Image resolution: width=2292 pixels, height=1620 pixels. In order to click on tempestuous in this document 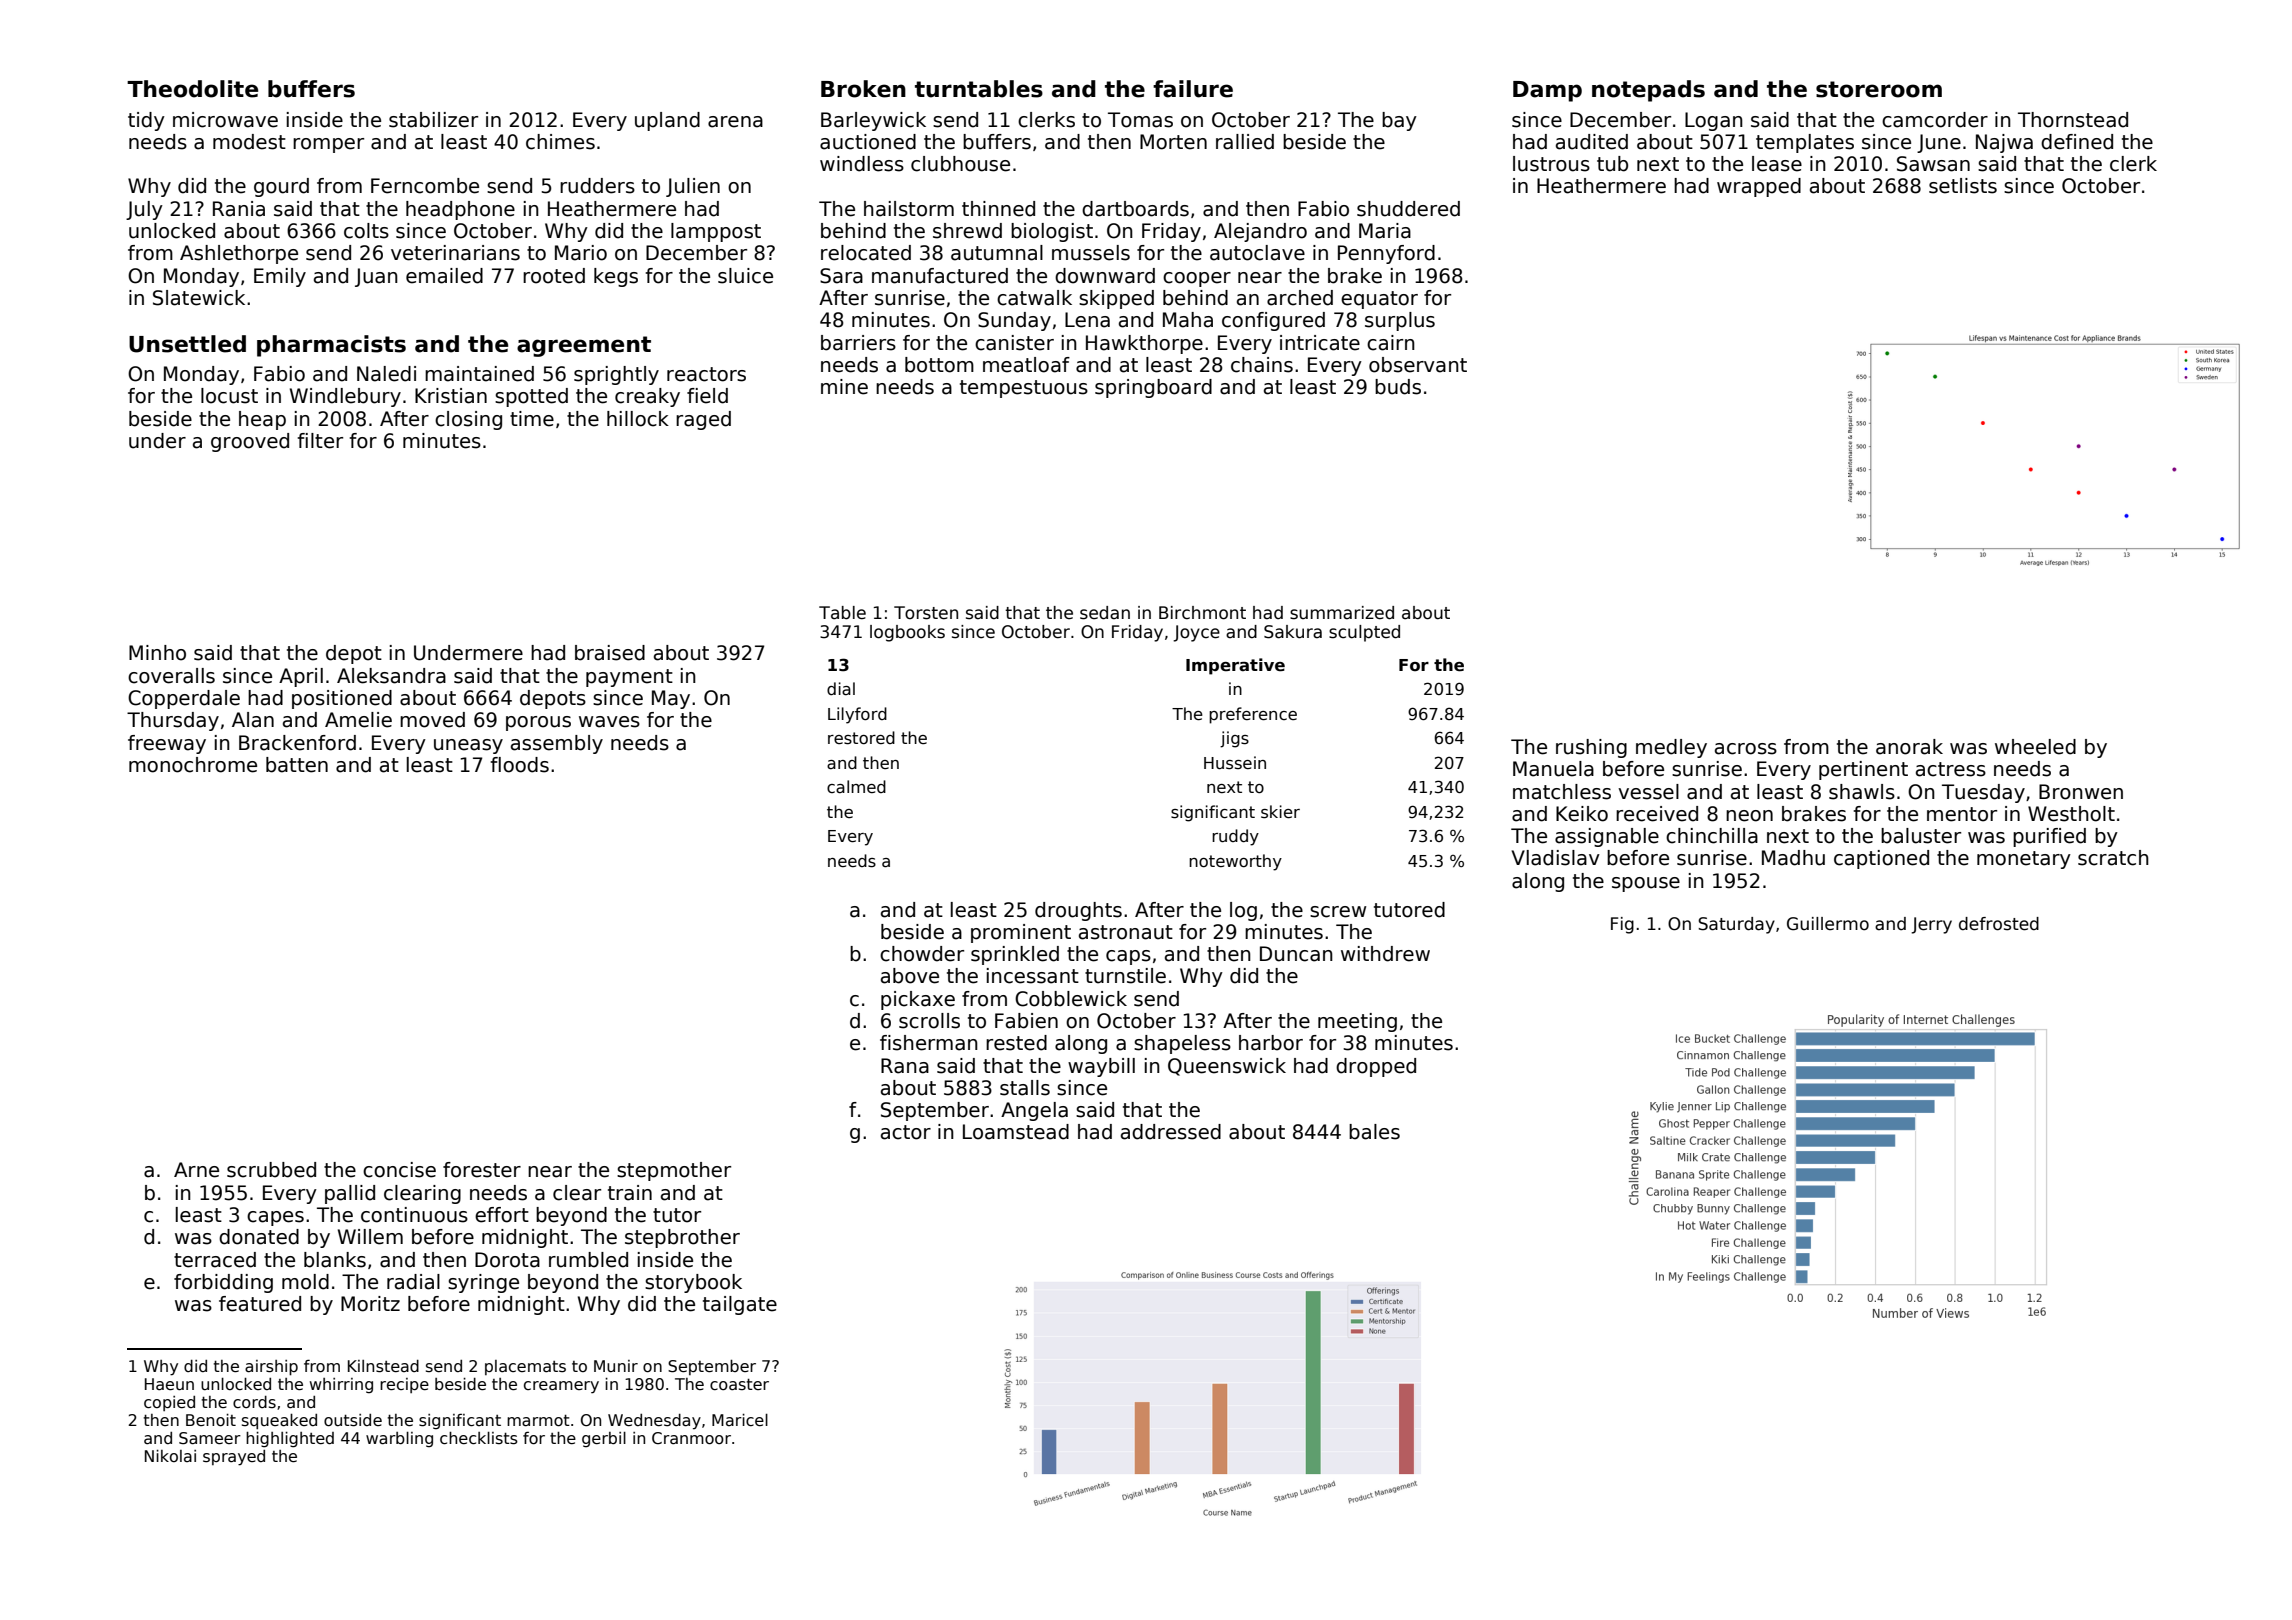, I will do `click(1024, 389)`.
